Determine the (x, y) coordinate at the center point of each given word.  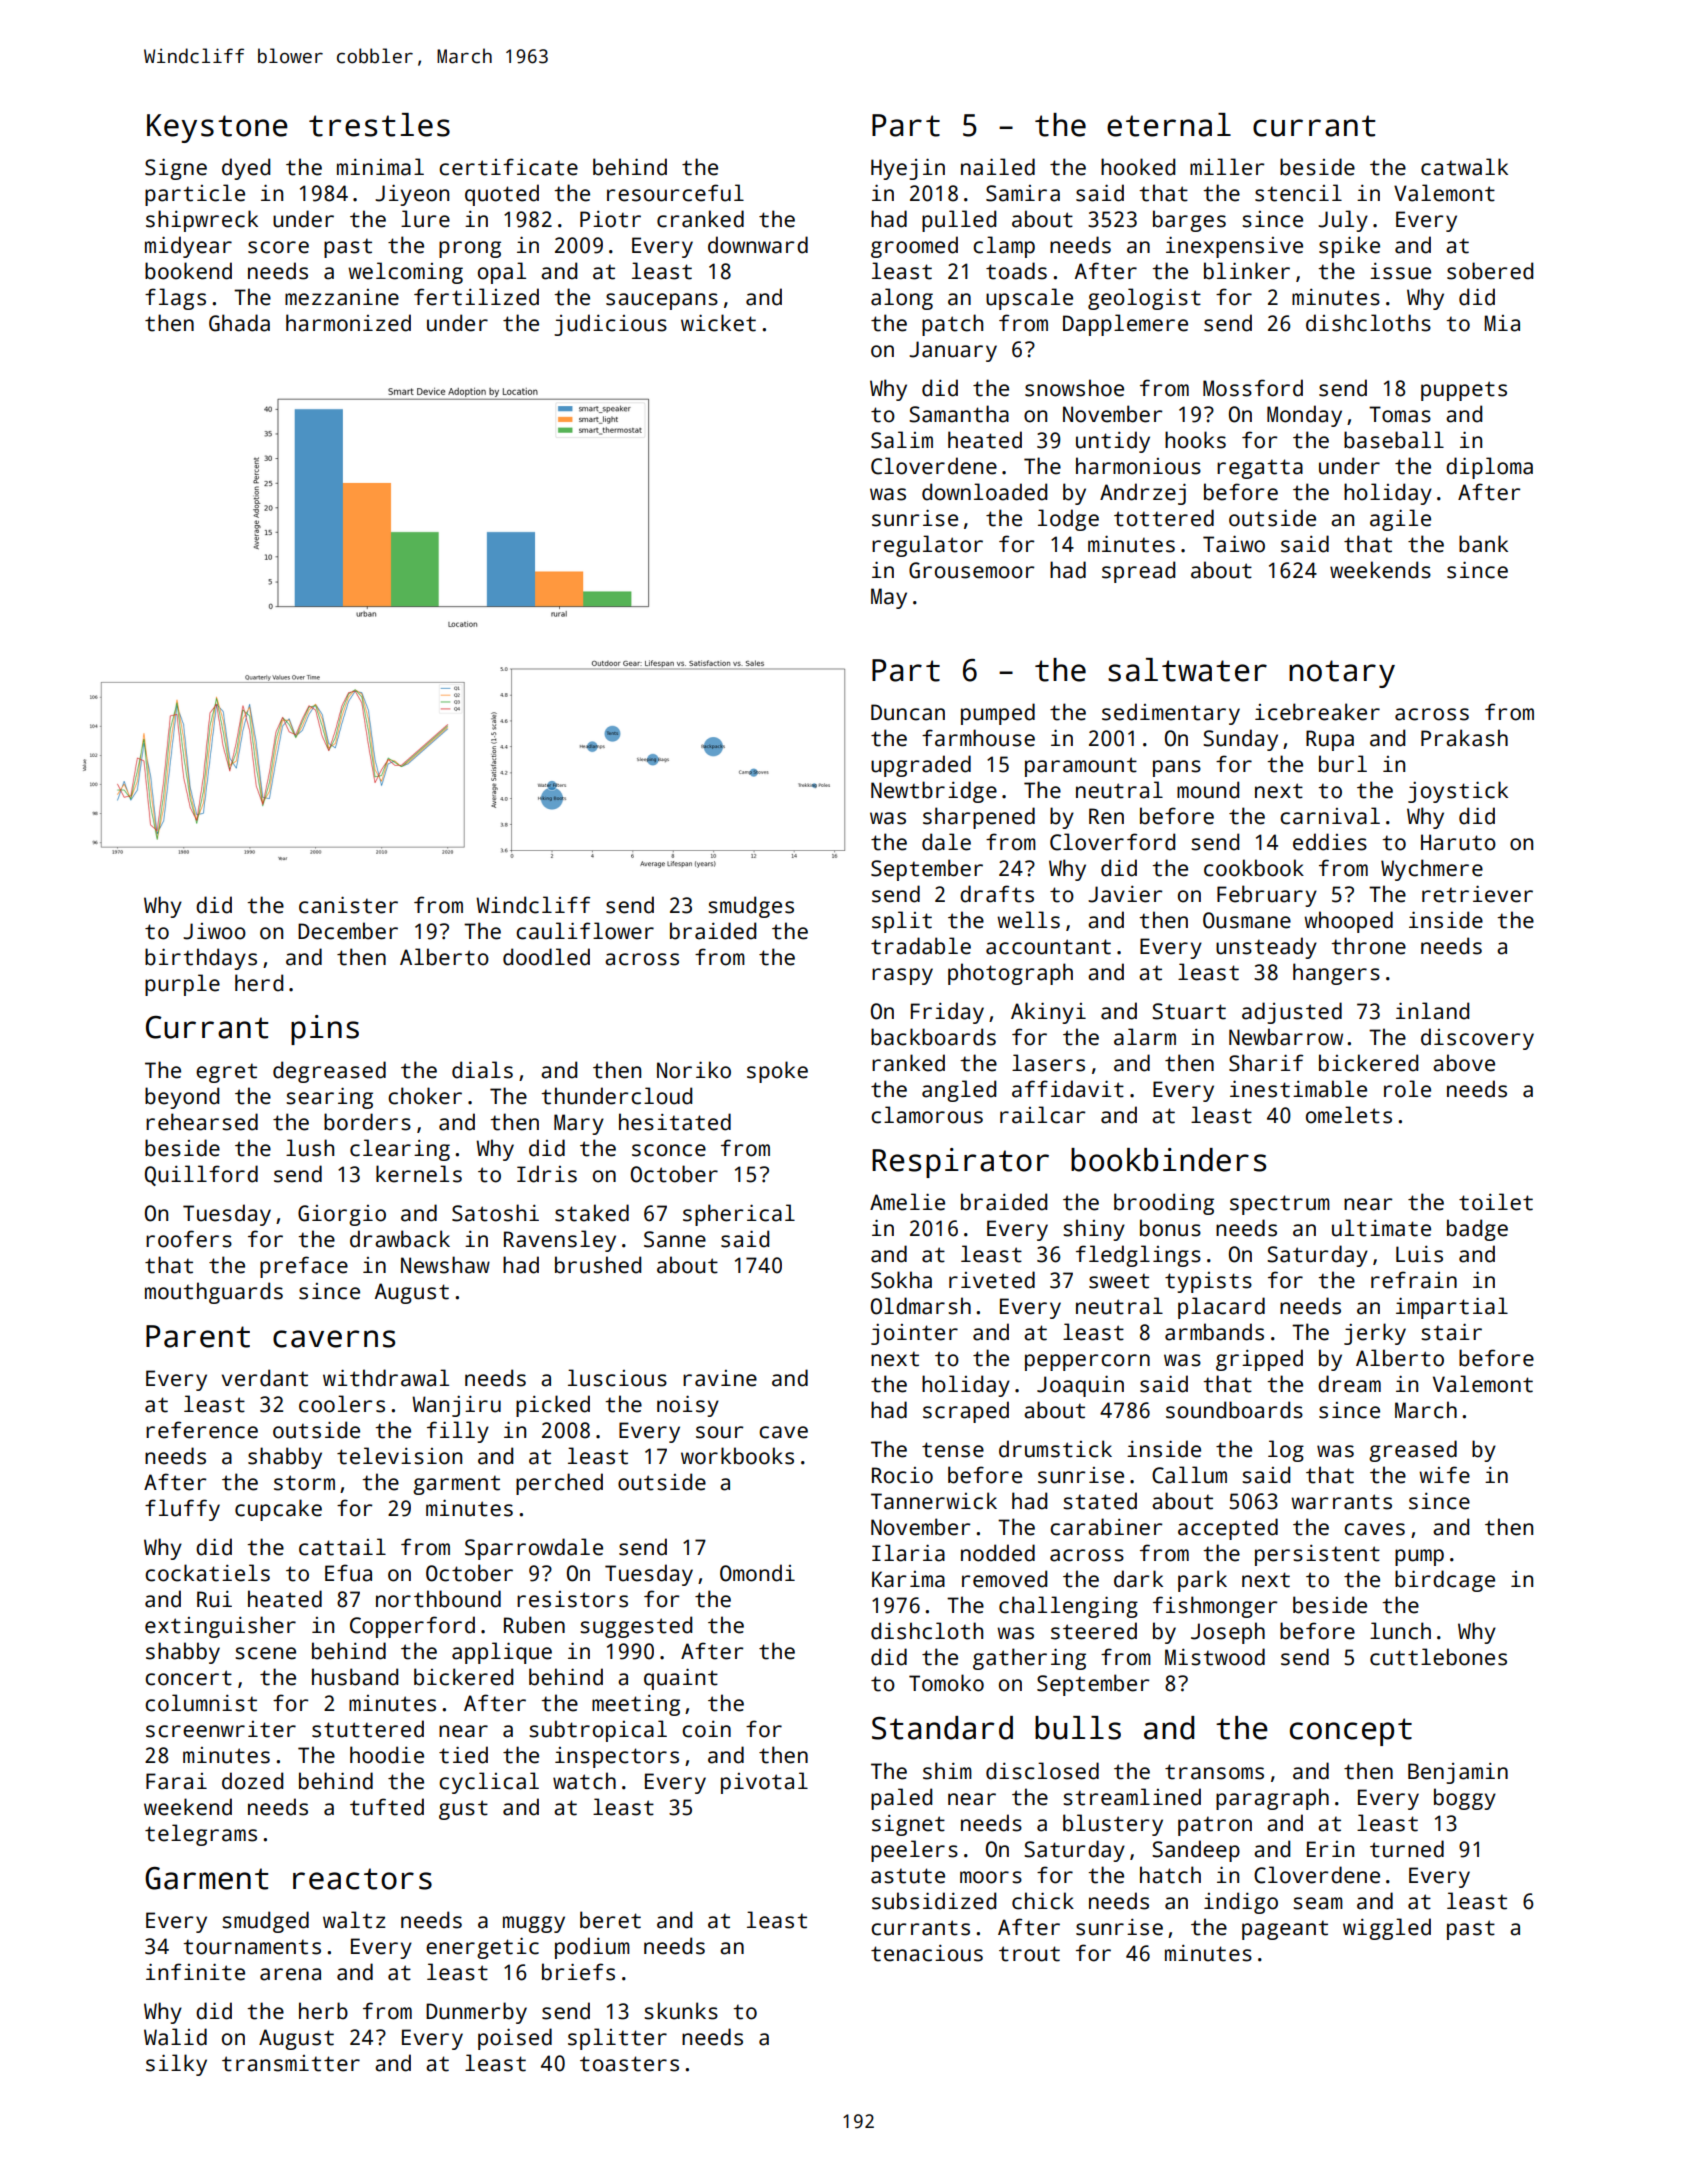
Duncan (908, 712)
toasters (629, 2064)
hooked (1138, 167)
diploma (1489, 468)
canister (348, 905)
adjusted (1292, 1013)
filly (458, 1432)
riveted (992, 1280)
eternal (1169, 125)
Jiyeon (412, 195)
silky (176, 2065)
